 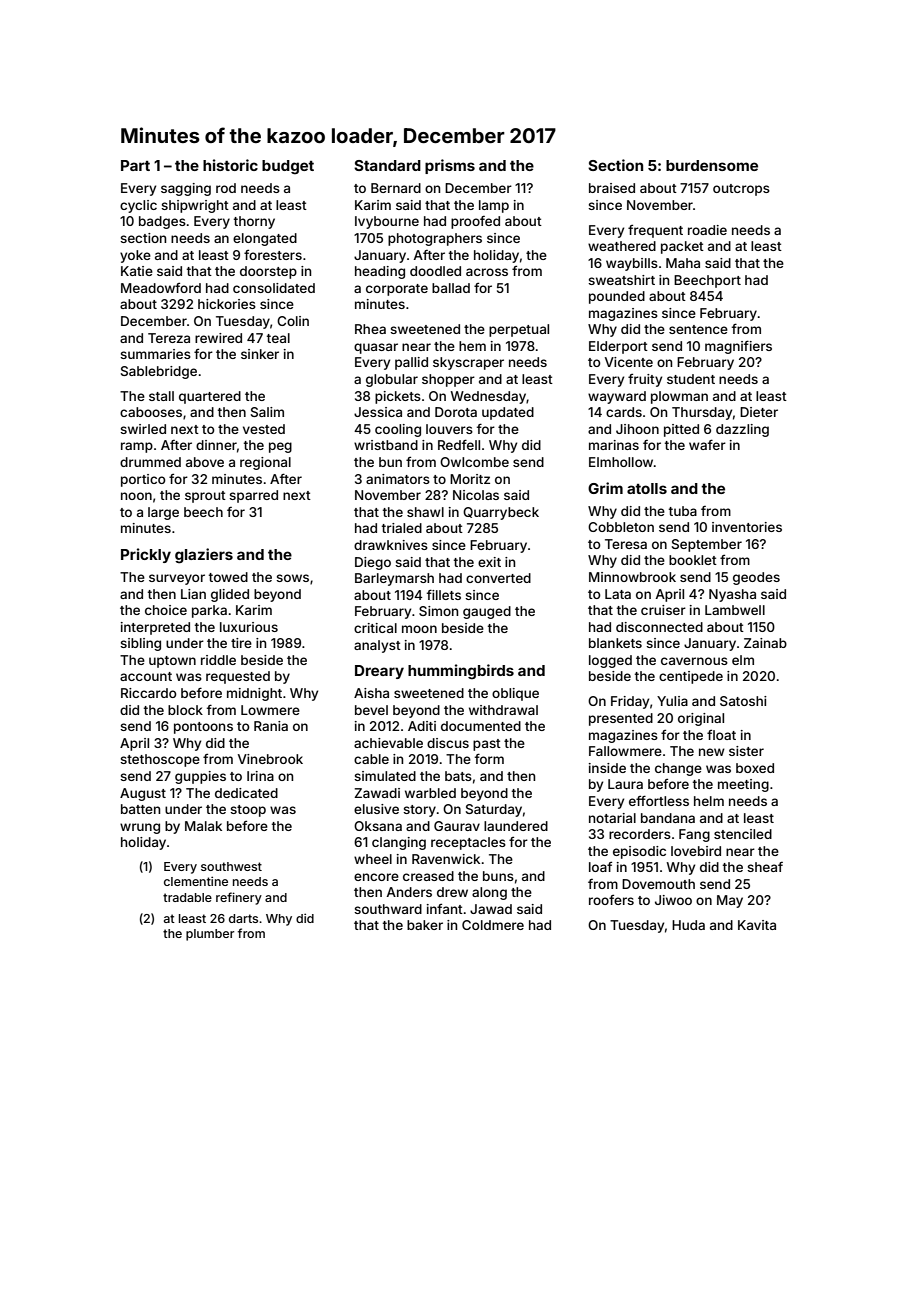 I want to click on midnight, so click(x=254, y=694).
